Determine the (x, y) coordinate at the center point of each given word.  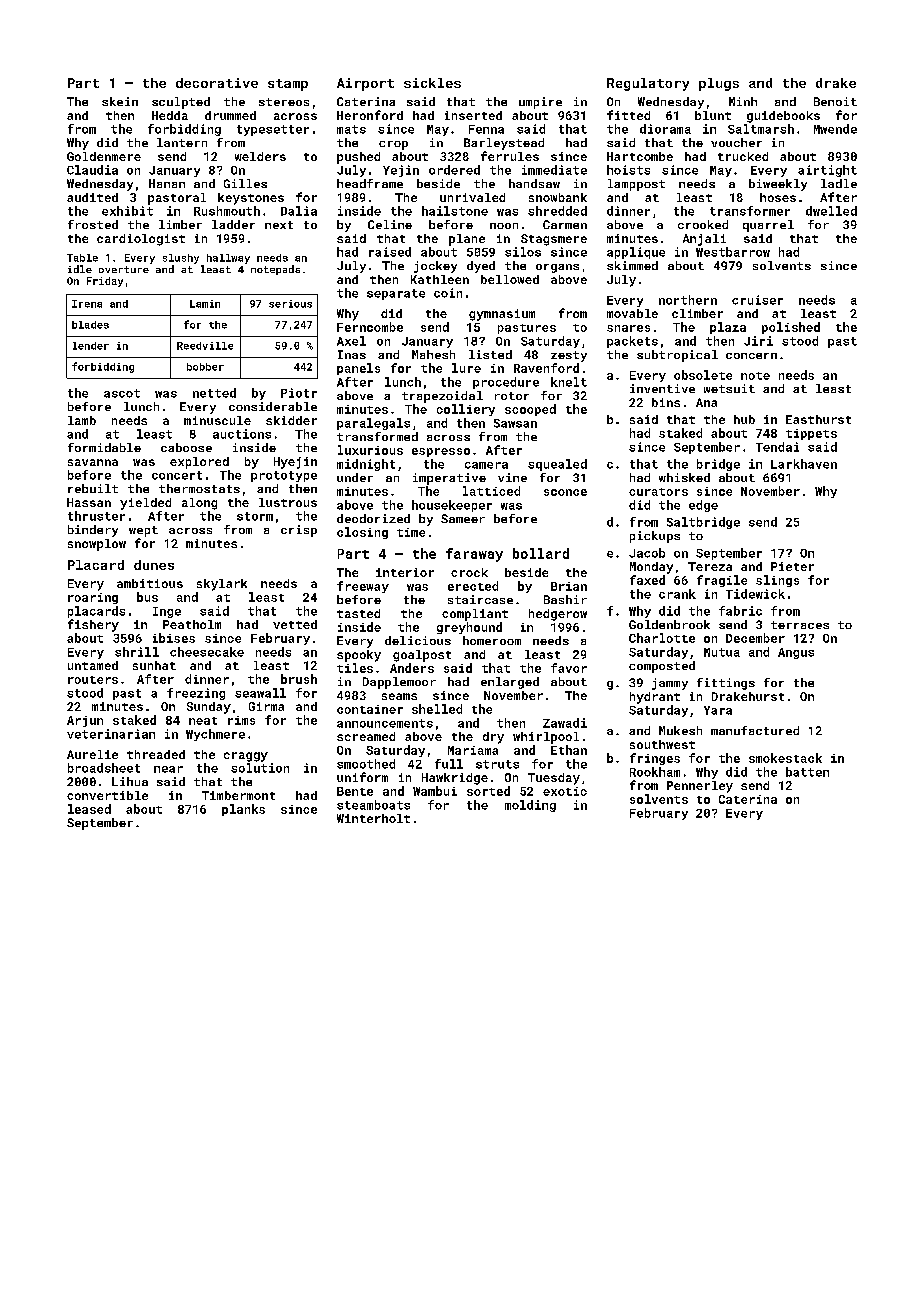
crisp (299, 531)
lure (466, 368)
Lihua (130, 781)
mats (351, 129)
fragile (722, 581)
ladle (839, 183)
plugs (719, 84)
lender (91, 346)
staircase (480, 599)
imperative (449, 479)
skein (120, 101)
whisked (684, 477)
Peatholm (192, 624)
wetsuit (729, 388)
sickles (432, 83)
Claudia (92, 170)
